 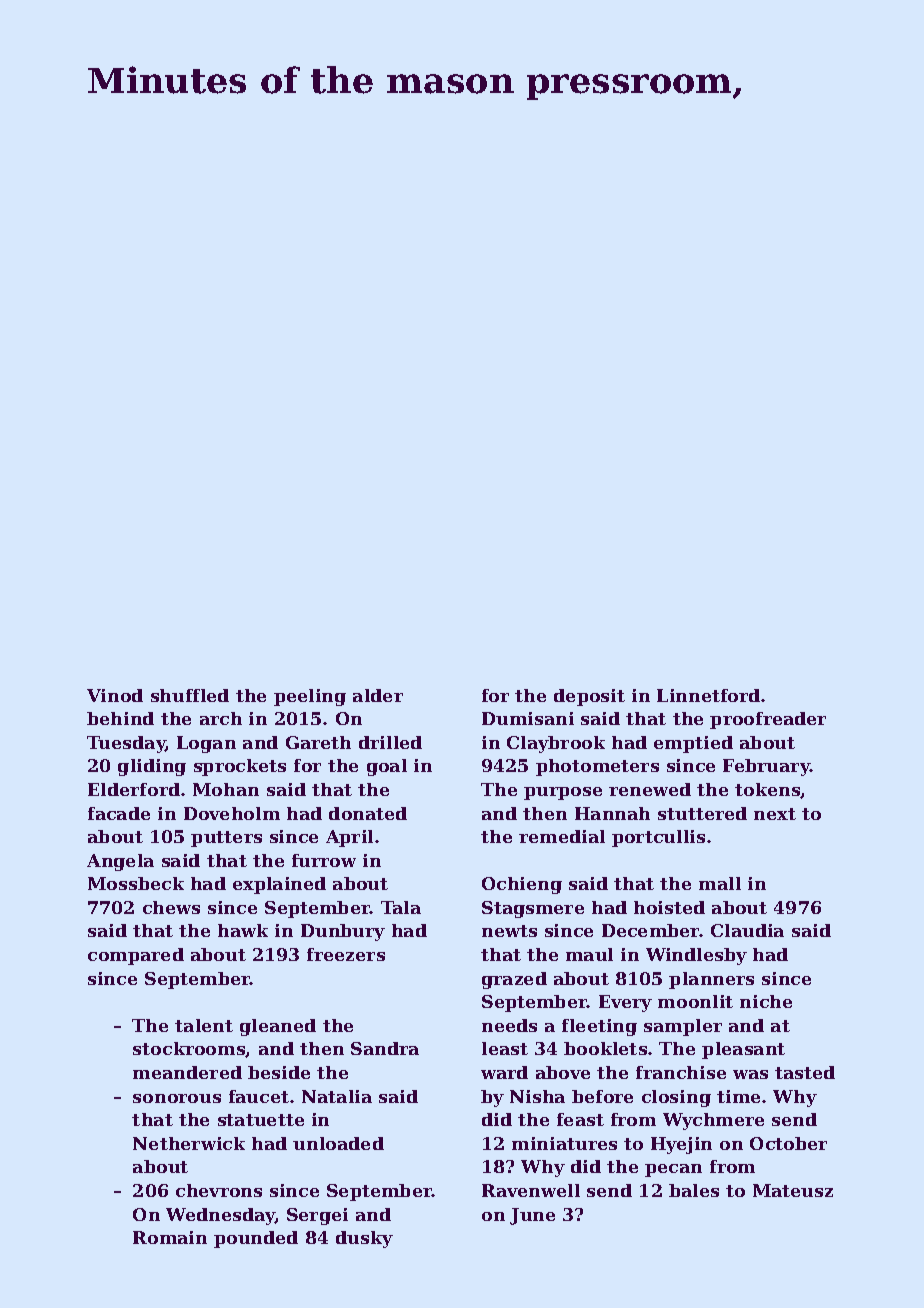 I want to click on dusky, so click(x=364, y=1239).
